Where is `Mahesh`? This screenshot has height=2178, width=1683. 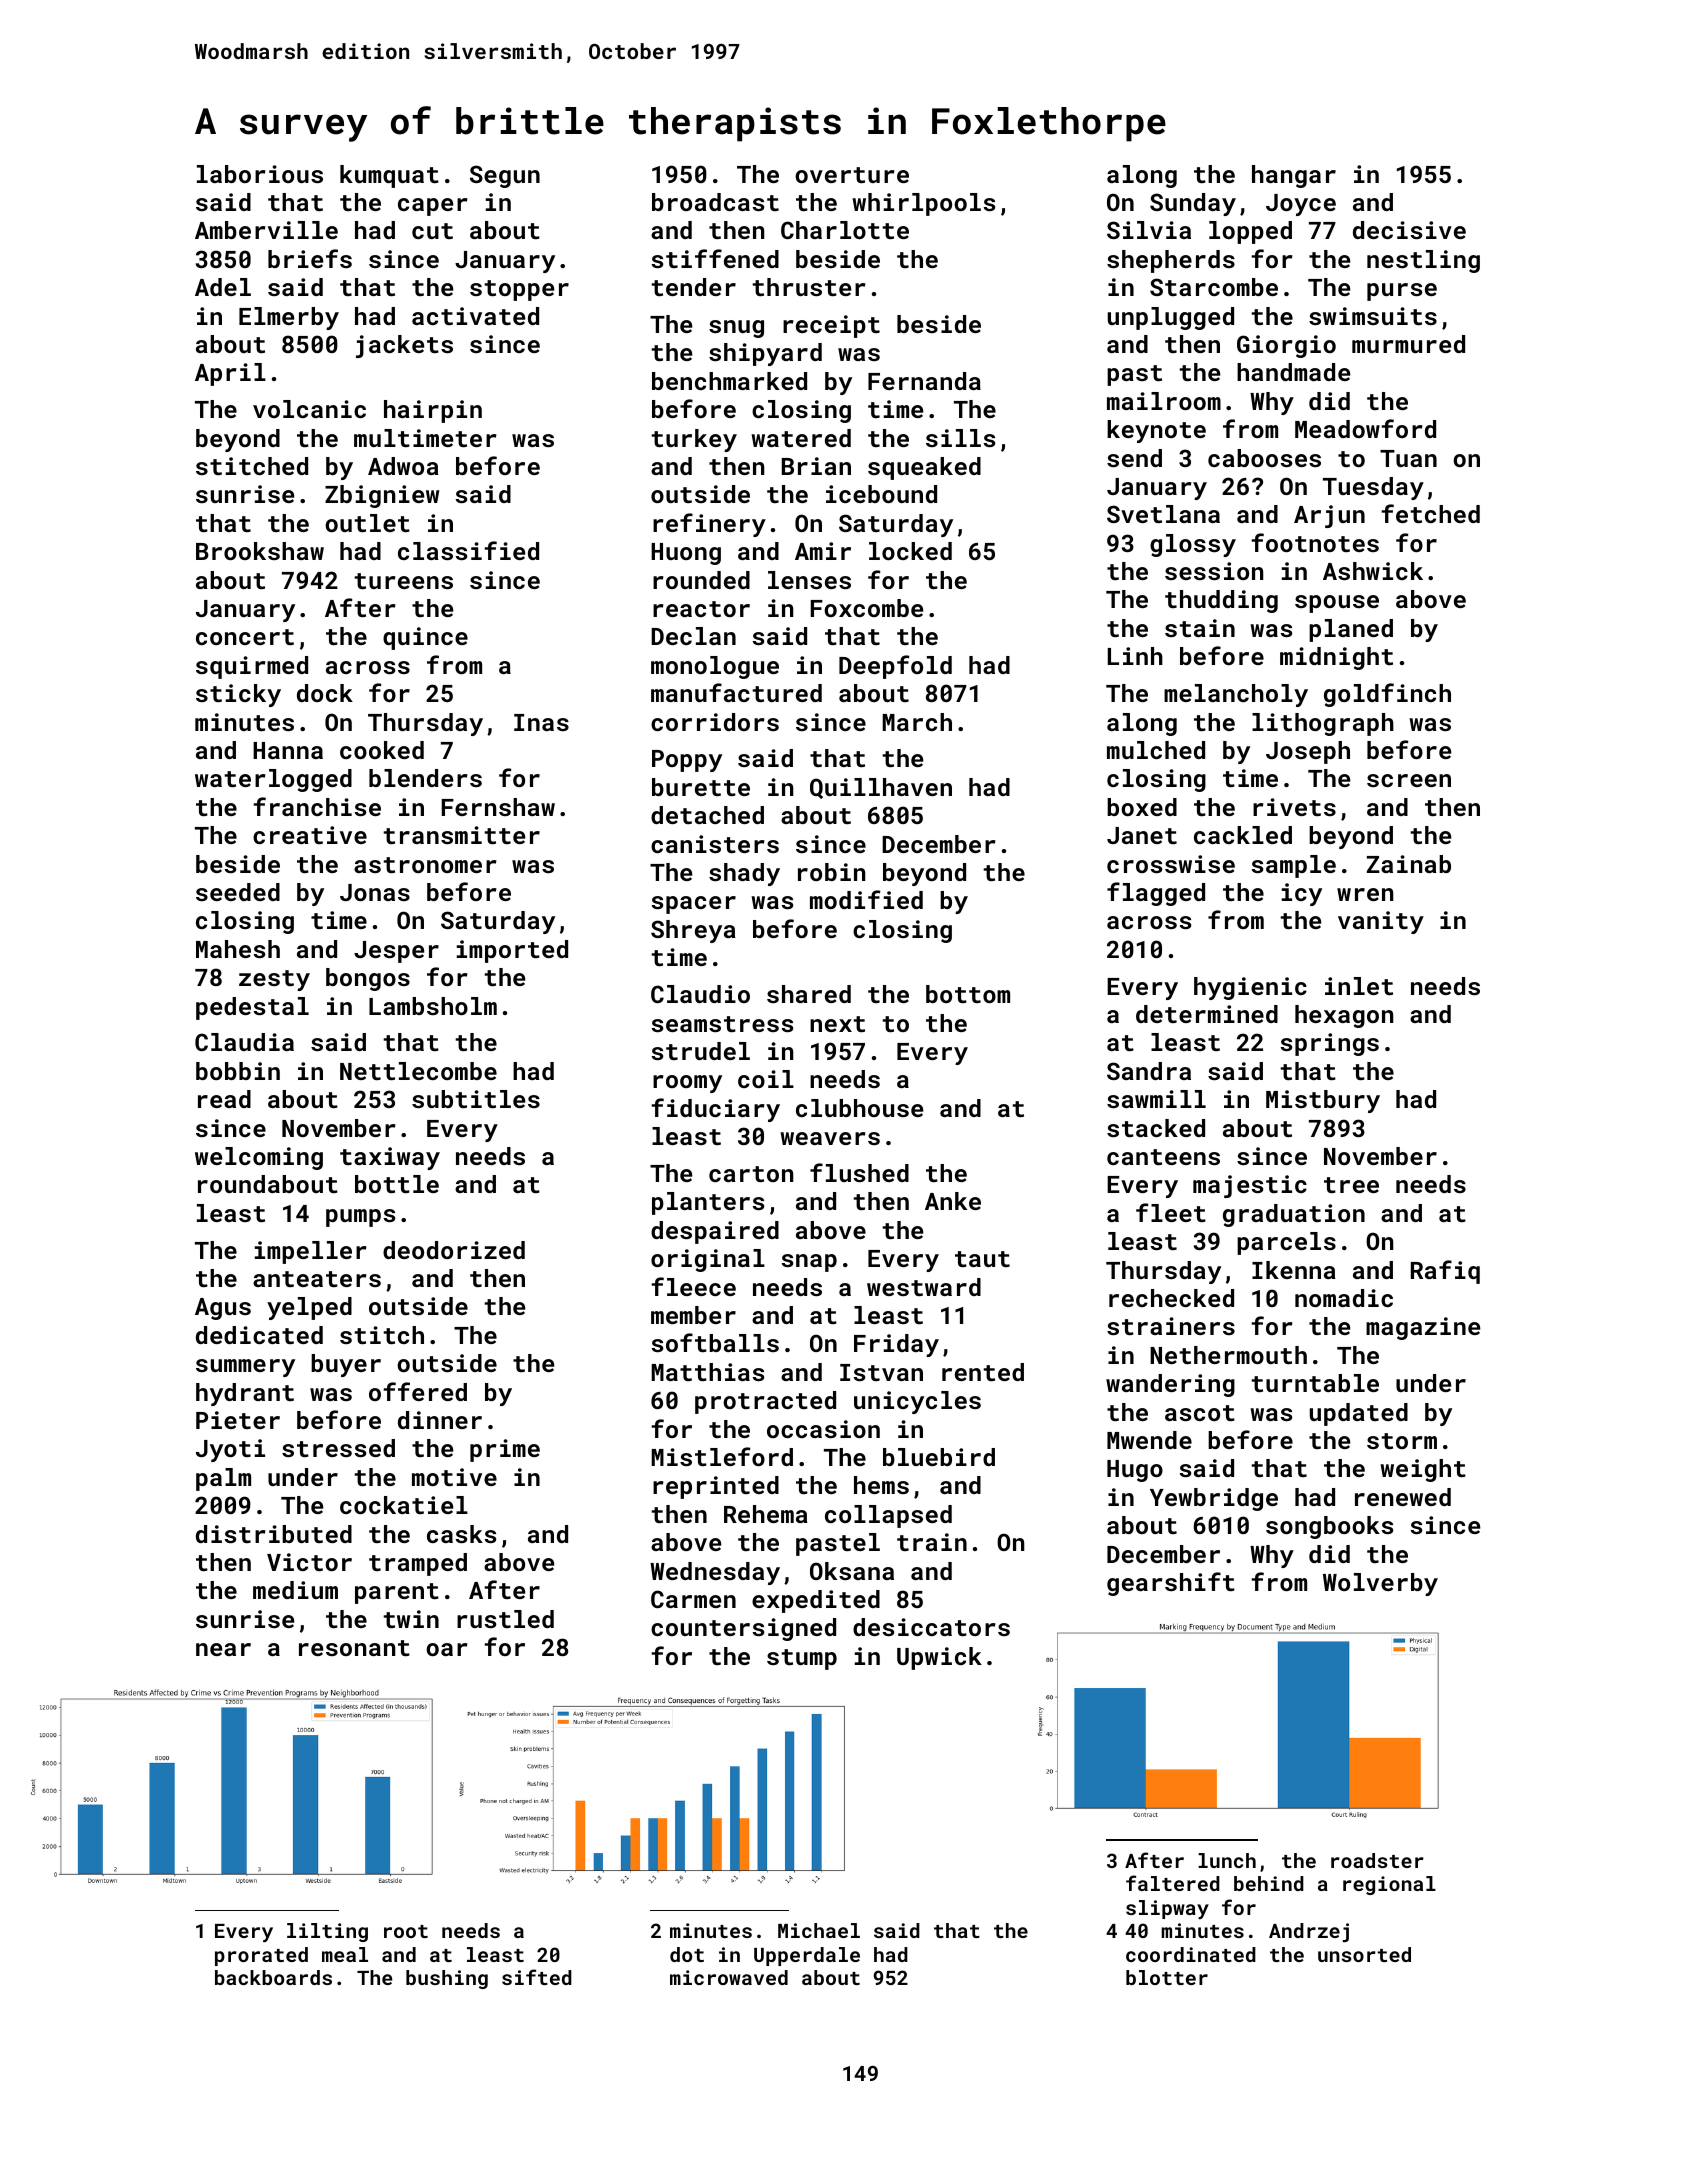
Mahesh is located at coordinates (238, 949).
